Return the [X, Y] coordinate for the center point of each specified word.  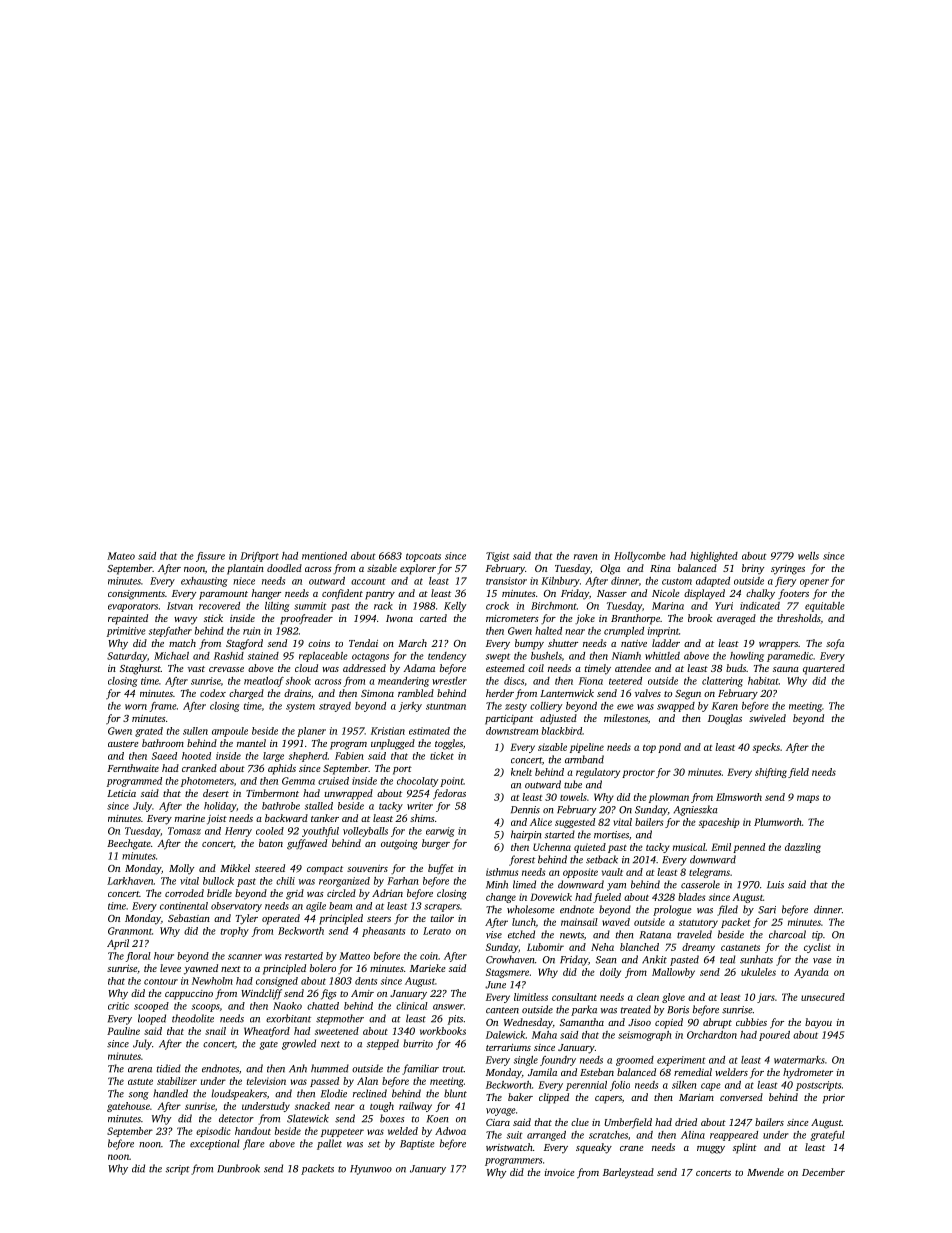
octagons [370, 657]
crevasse [226, 669]
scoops [206, 1008]
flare [254, 1144]
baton [271, 843]
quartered [824, 669]
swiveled [767, 718]
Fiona [591, 681]
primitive [126, 632]
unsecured [823, 997]
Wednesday [528, 1023]
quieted [590, 848]
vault [612, 872]
